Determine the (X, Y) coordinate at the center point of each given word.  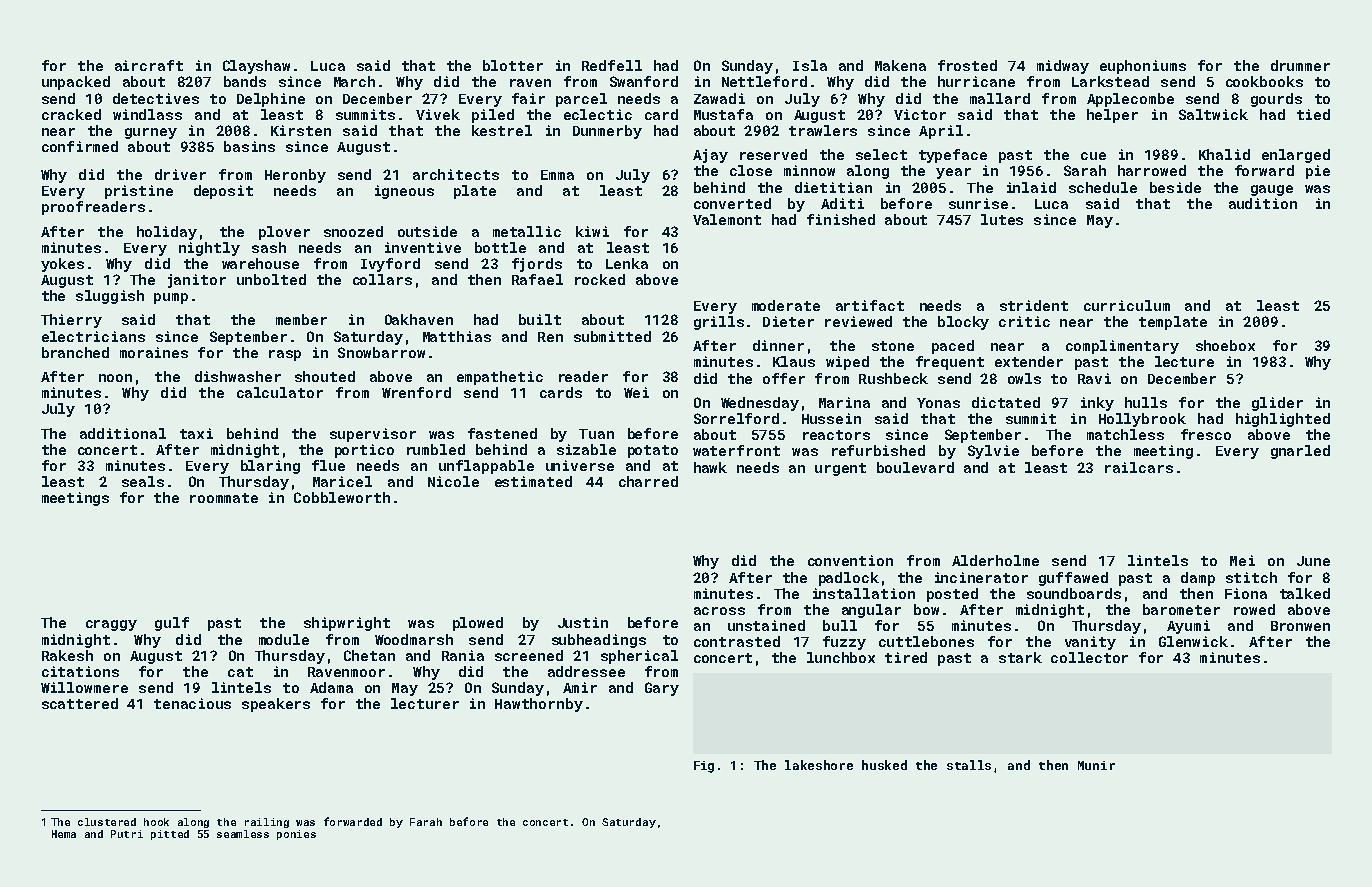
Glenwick (1193, 641)
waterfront (736, 450)
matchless (1125, 434)
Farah (426, 822)
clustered (107, 822)
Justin (583, 622)
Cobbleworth (342, 497)
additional (123, 433)
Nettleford (764, 81)
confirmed (80, 146)
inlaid (1031, 187)
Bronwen (1300, 626)
